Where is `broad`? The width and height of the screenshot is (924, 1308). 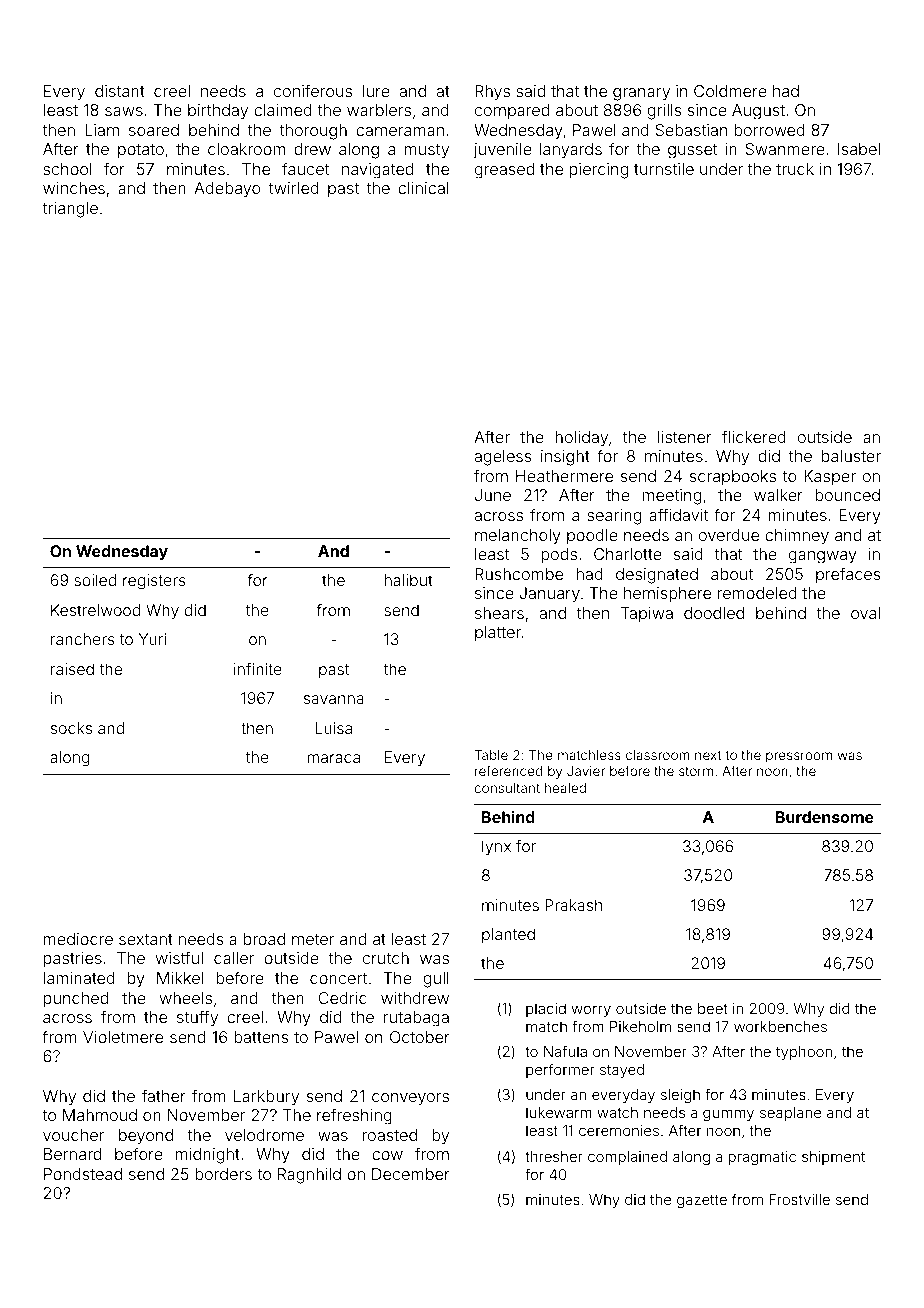
broad is located at coordinates (264, 939).
